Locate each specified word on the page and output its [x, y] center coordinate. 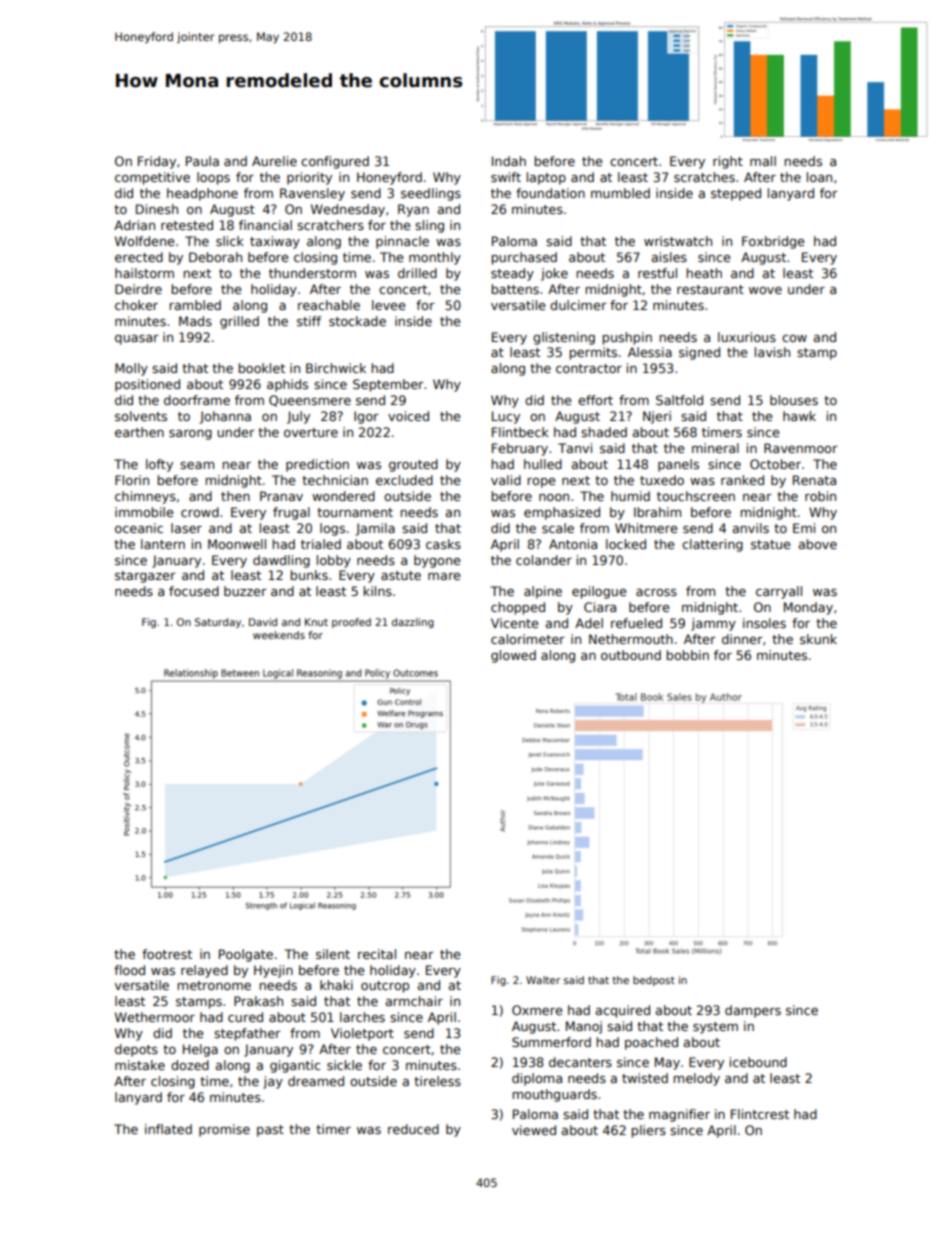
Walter [543, 980]
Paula [202, 161]
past [270, 1131]
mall [763, 161]
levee [388, 305]
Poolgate [246, 955]
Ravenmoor [801, 448]
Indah [509, 161]
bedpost [654, 981]
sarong [190, 435]
